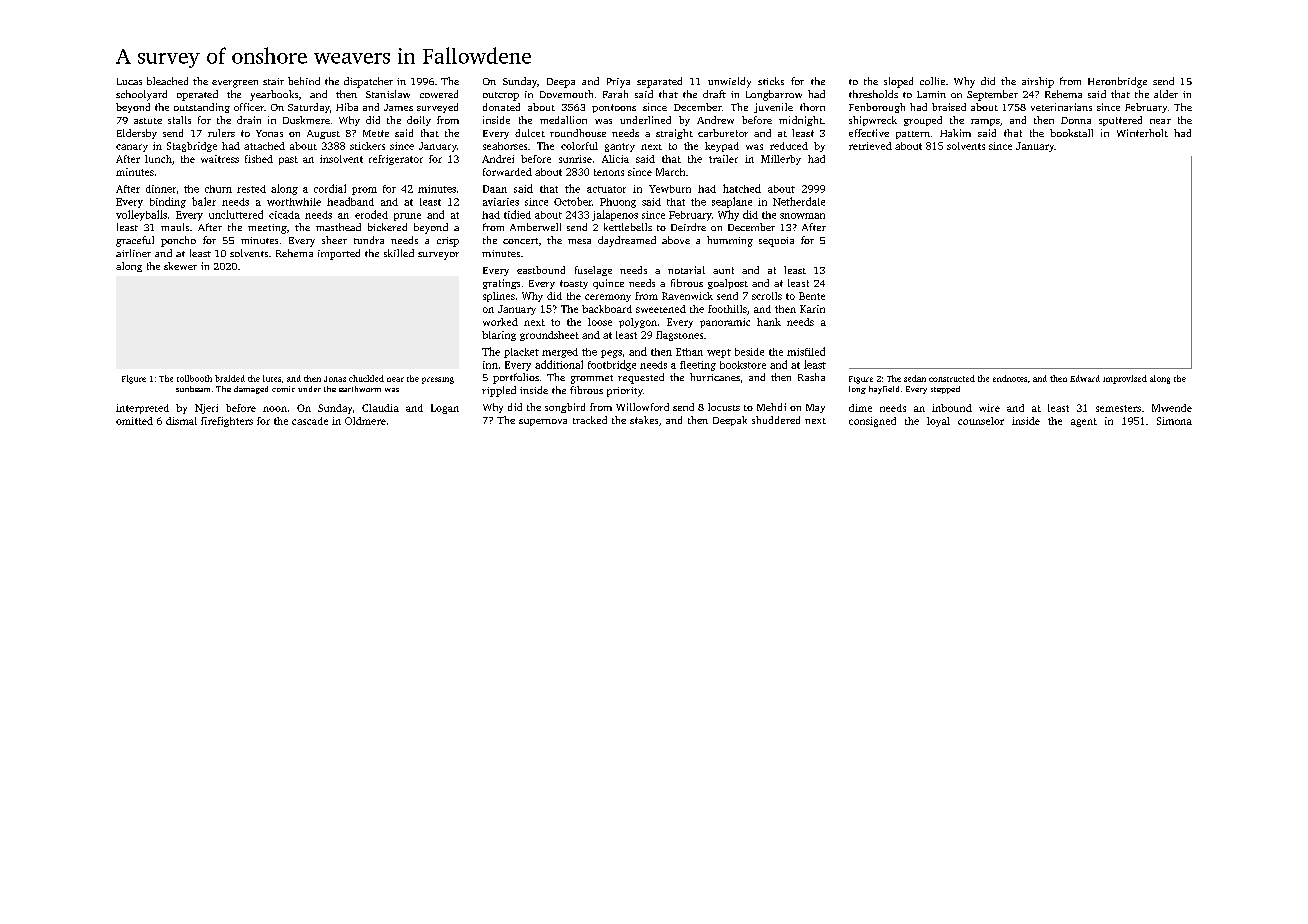 The image size is (1308, 924). I want to click on Heronbridge, so click(1117, 82).
